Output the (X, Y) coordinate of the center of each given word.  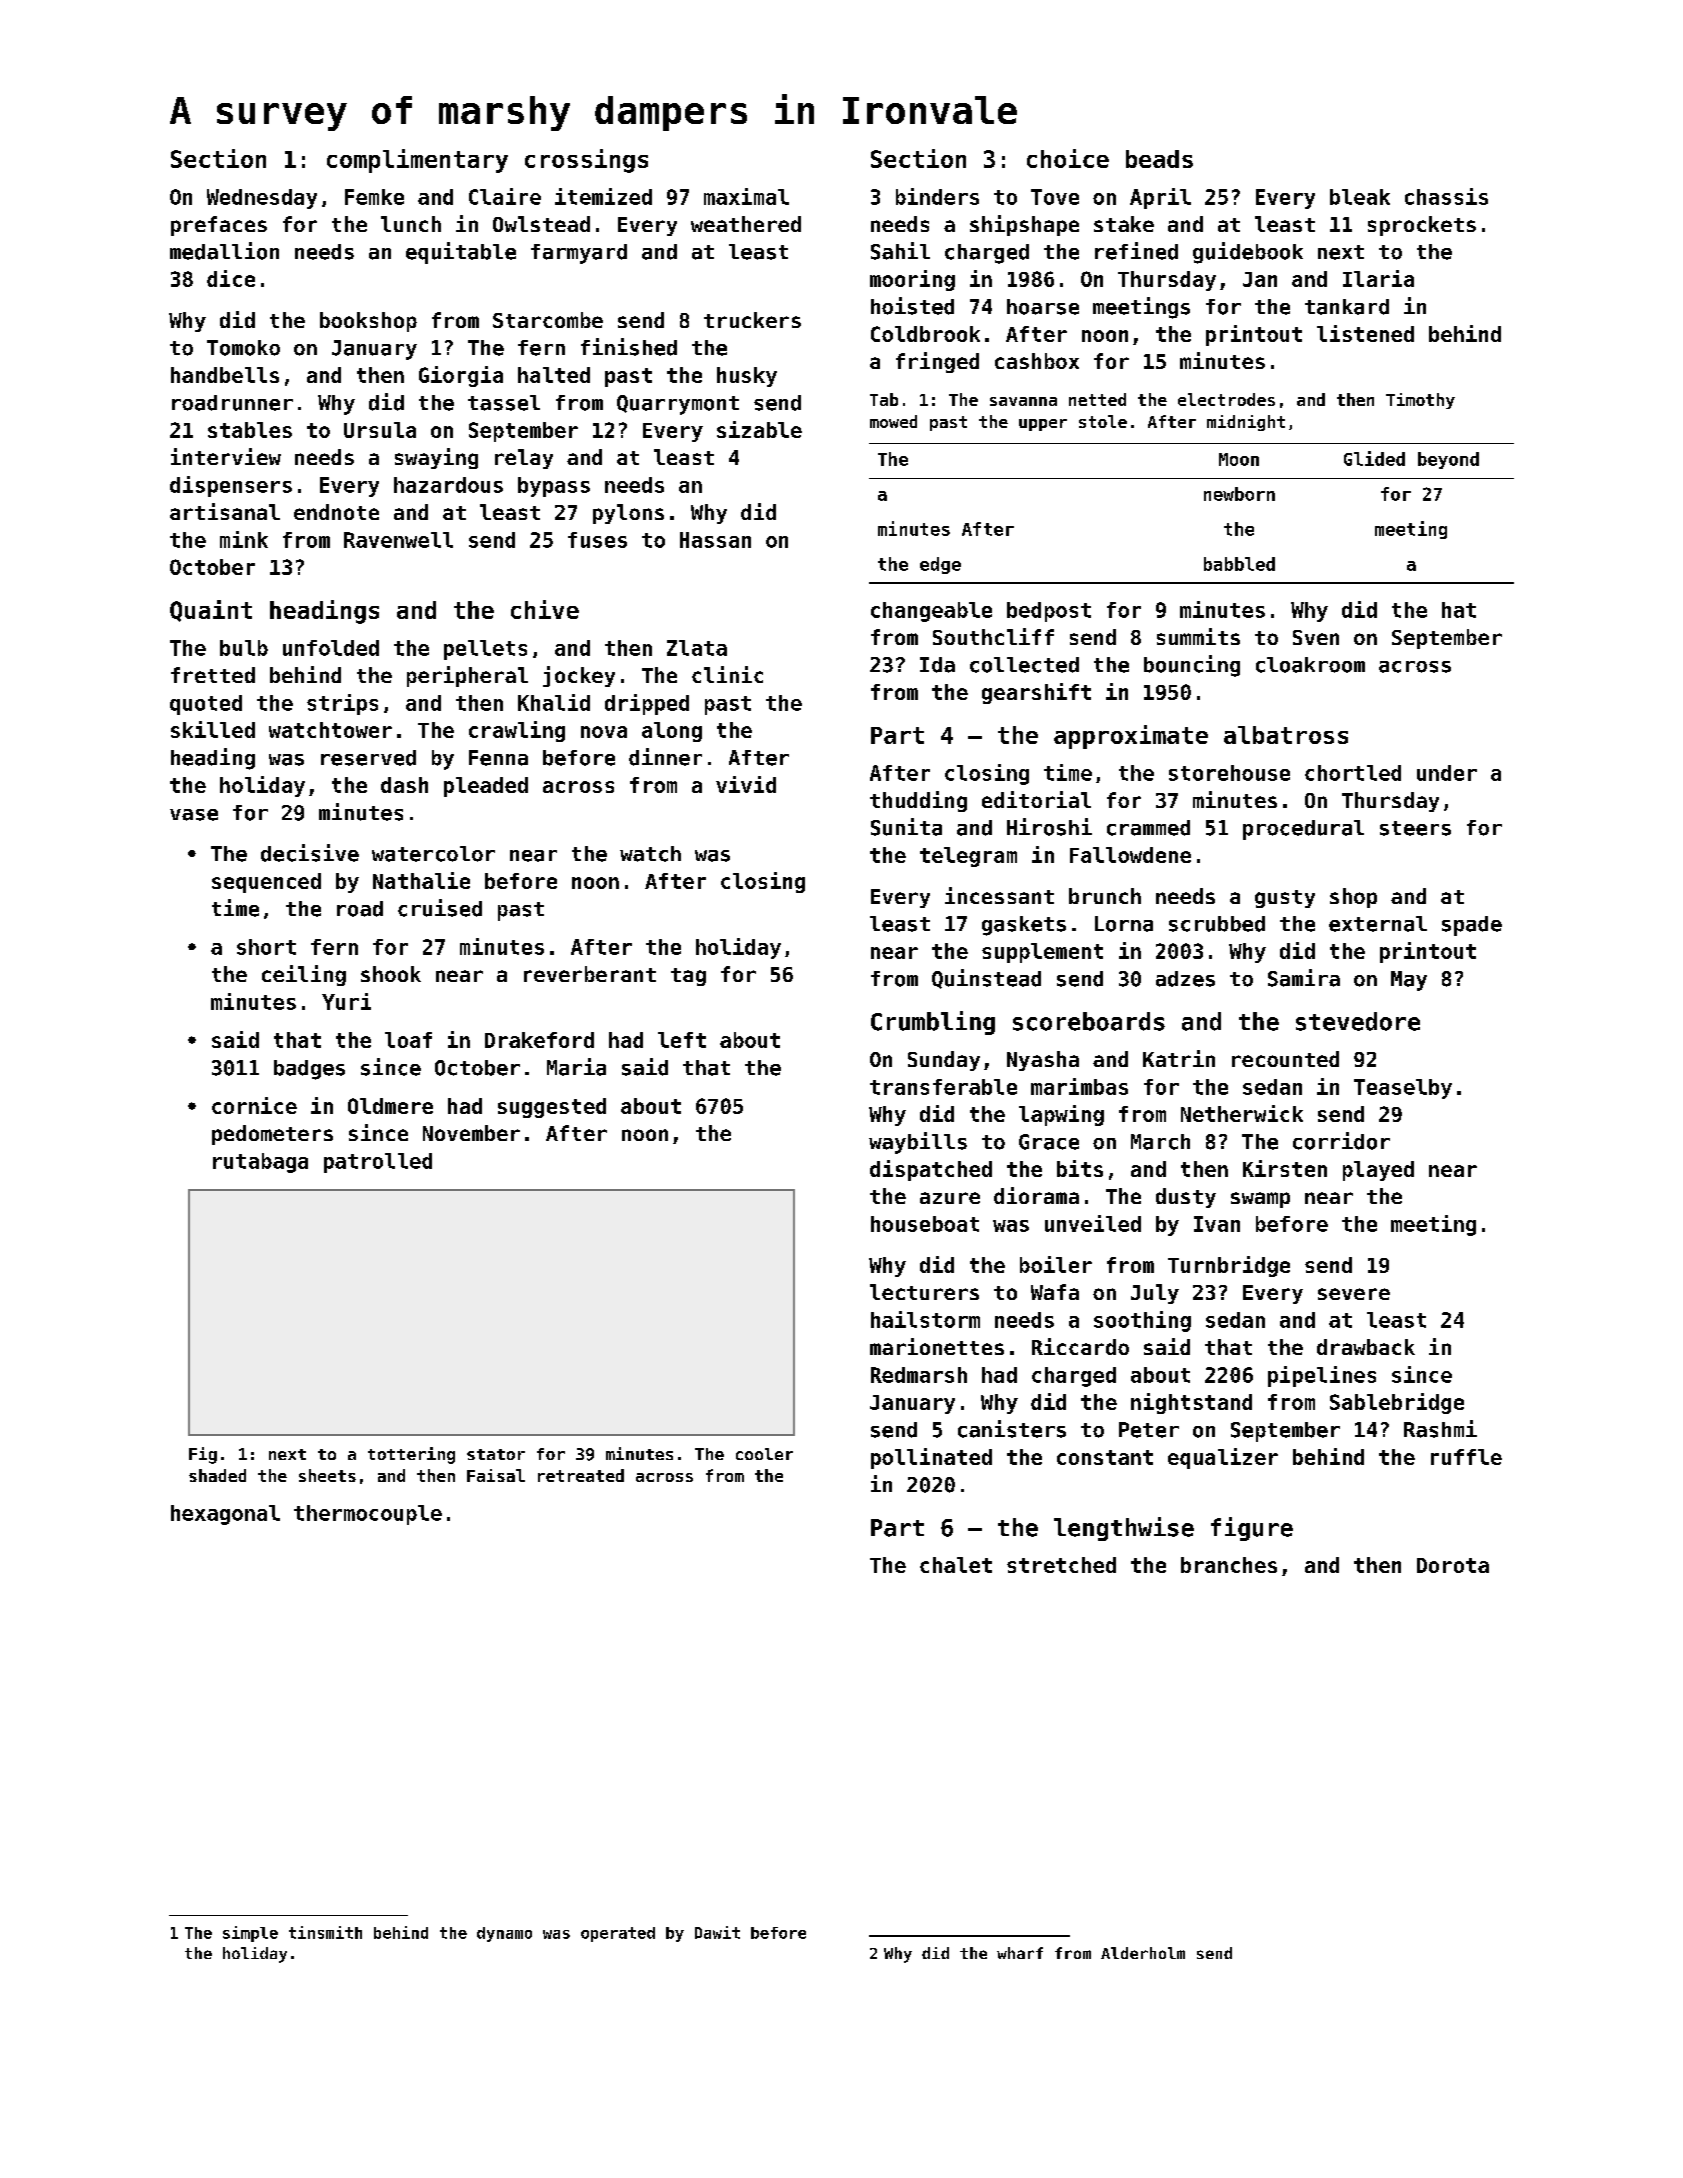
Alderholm (1143, 1953)
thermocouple (368, 1515)
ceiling (304, 975)
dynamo (504, 1934)
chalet (956, 1565)
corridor (1341, 1141)
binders (937, 196)
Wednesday (262, 199)
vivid (746, 784)
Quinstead (986, 979)
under (1447, 773)
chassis (1446, 196)
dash (404, 785)
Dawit (717, 1932)
